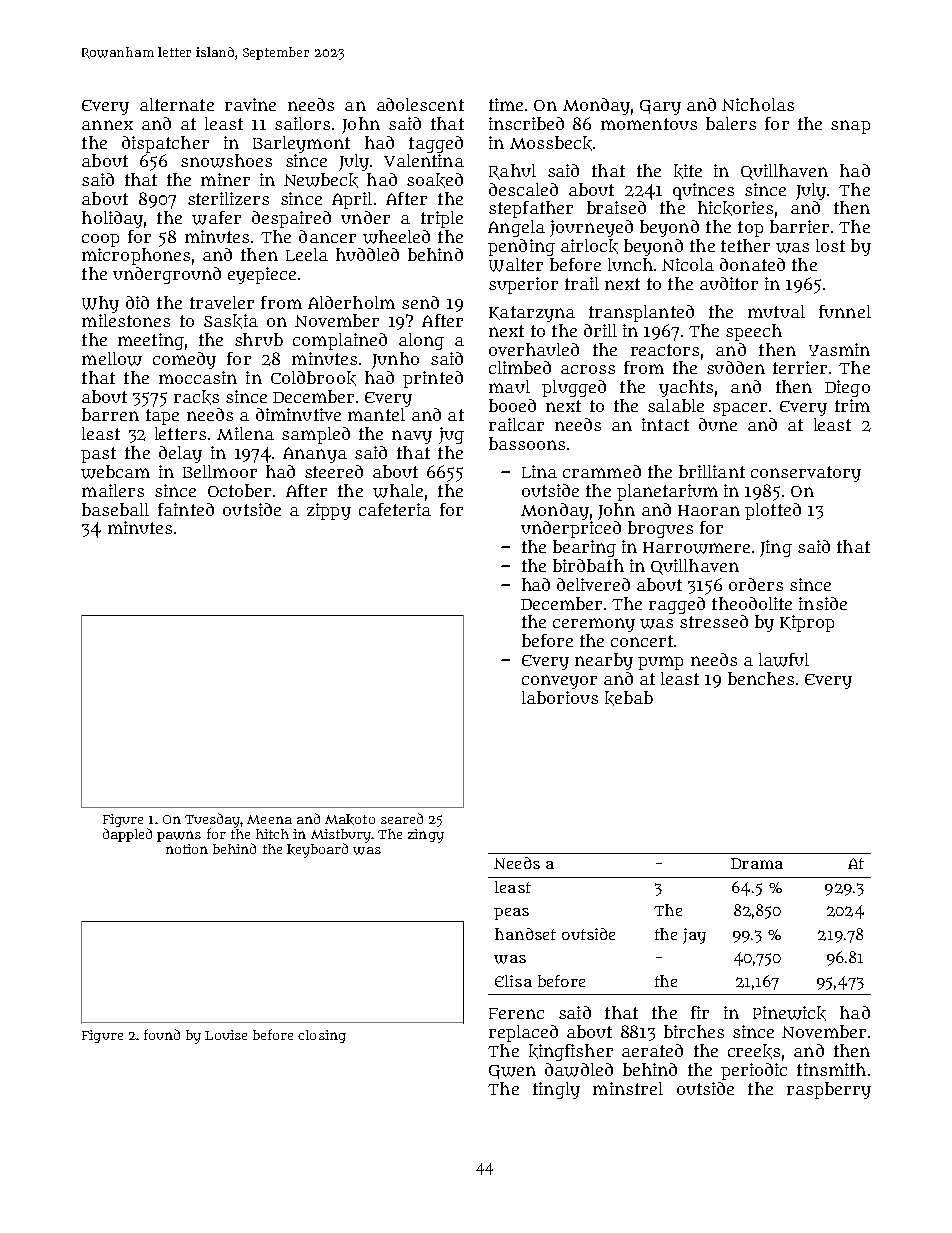 Image resolution: width=952 pixels, height=1233 pixels. What do you see at coordinates (761, 678) in the page?
I see `benches` at bounding box center [761, 678].
